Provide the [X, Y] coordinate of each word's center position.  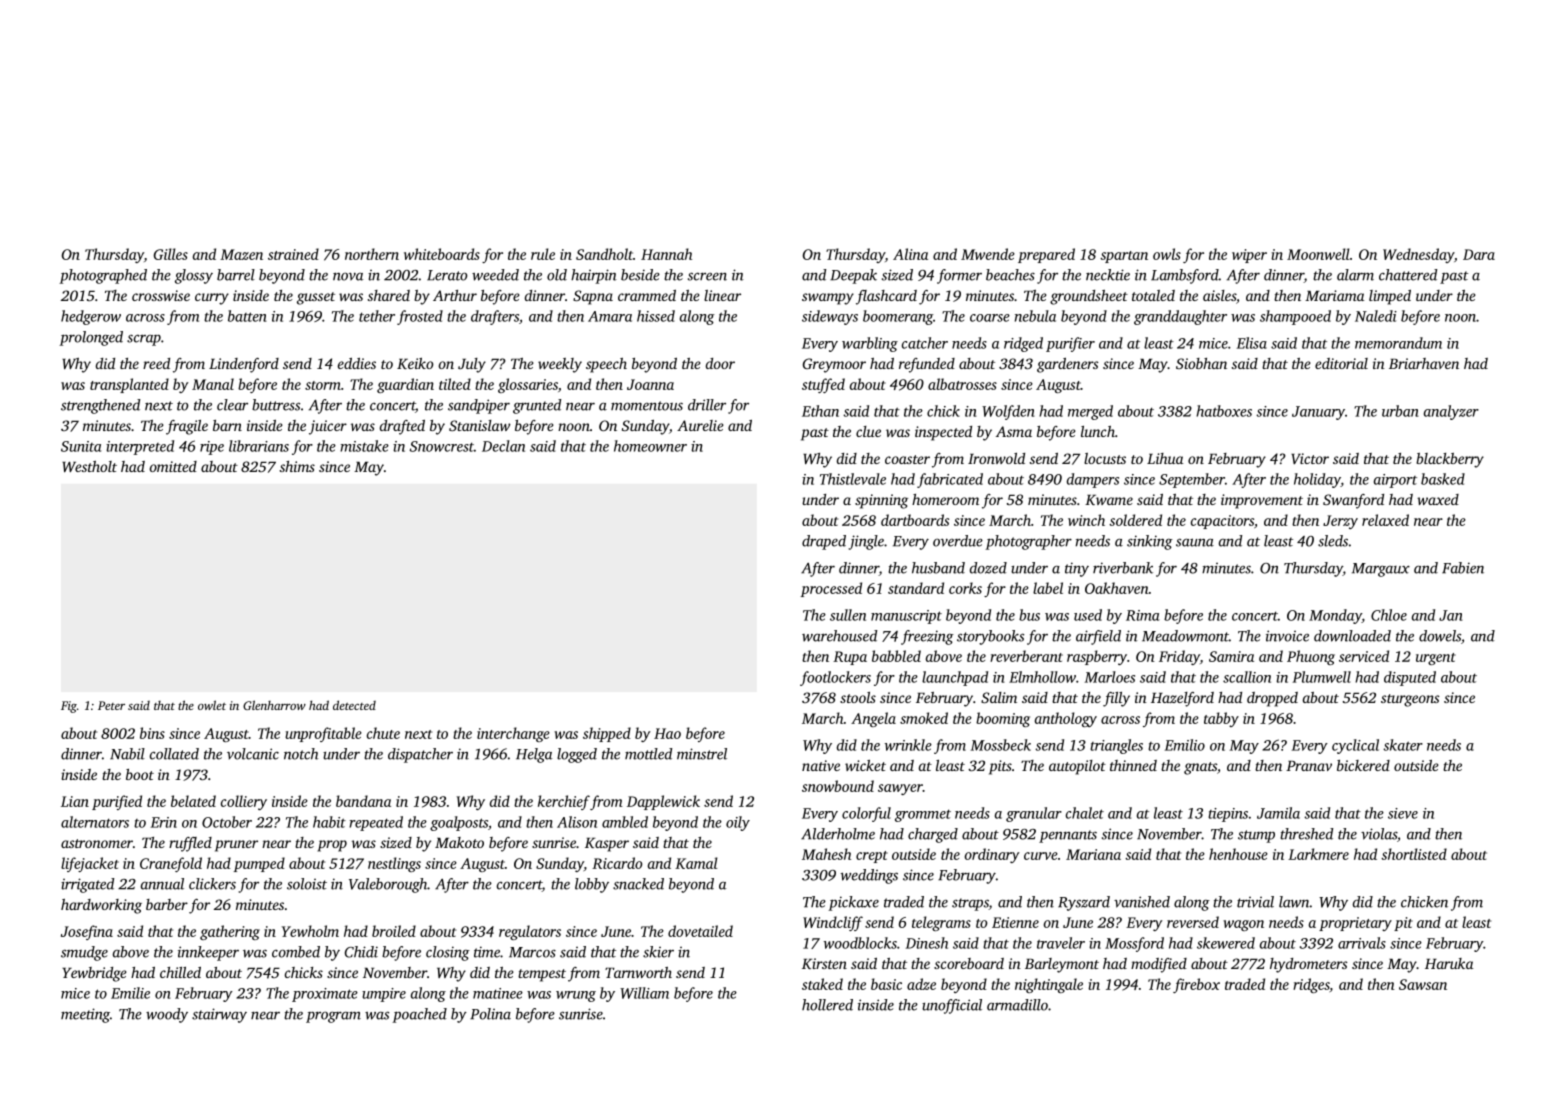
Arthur [455, 295]
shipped [607, 734]
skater [1403, 745]
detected [354, 705]
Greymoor [834, 365]
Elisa [1252, 343]
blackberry [1450, 460]
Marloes [1110, 677]
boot [140, 774]
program [333, 1017]
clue [868, 431]
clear [232, 405]
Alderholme [838, 834]
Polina [490, 1014]
